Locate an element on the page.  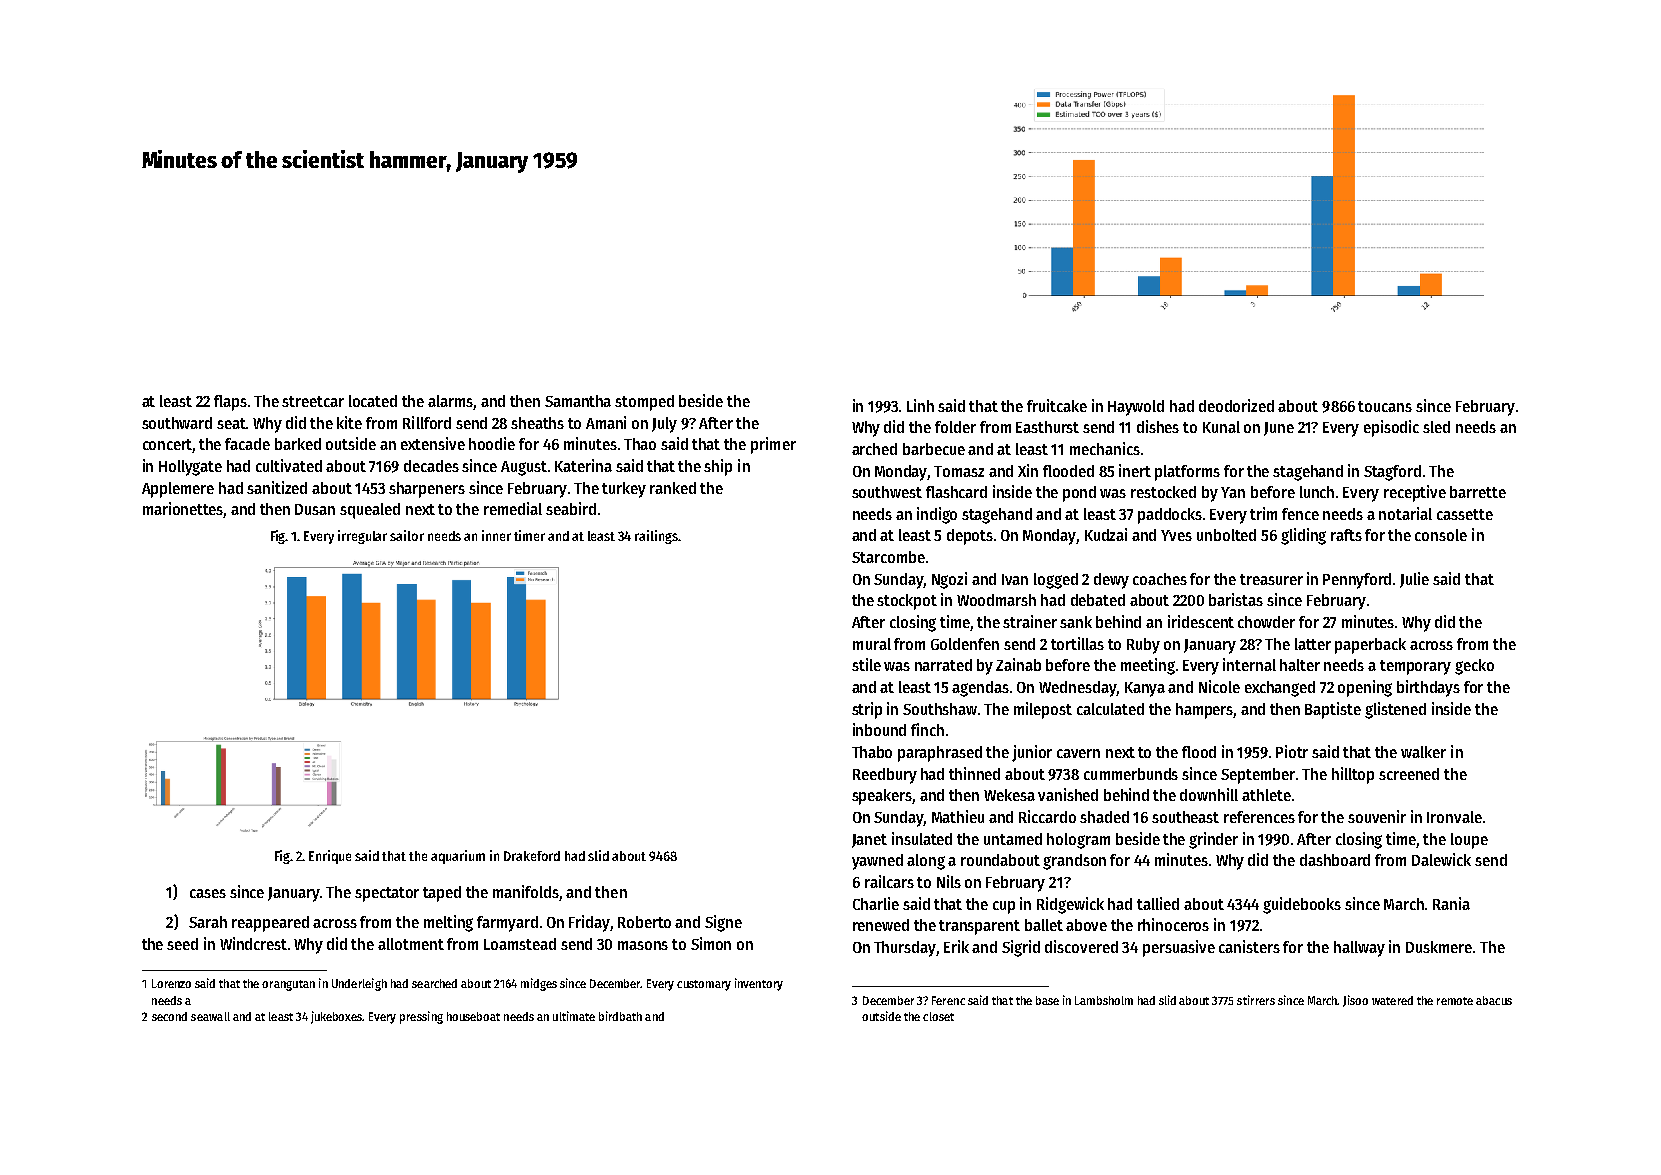
sled is located at coordinates (1436, 427).
